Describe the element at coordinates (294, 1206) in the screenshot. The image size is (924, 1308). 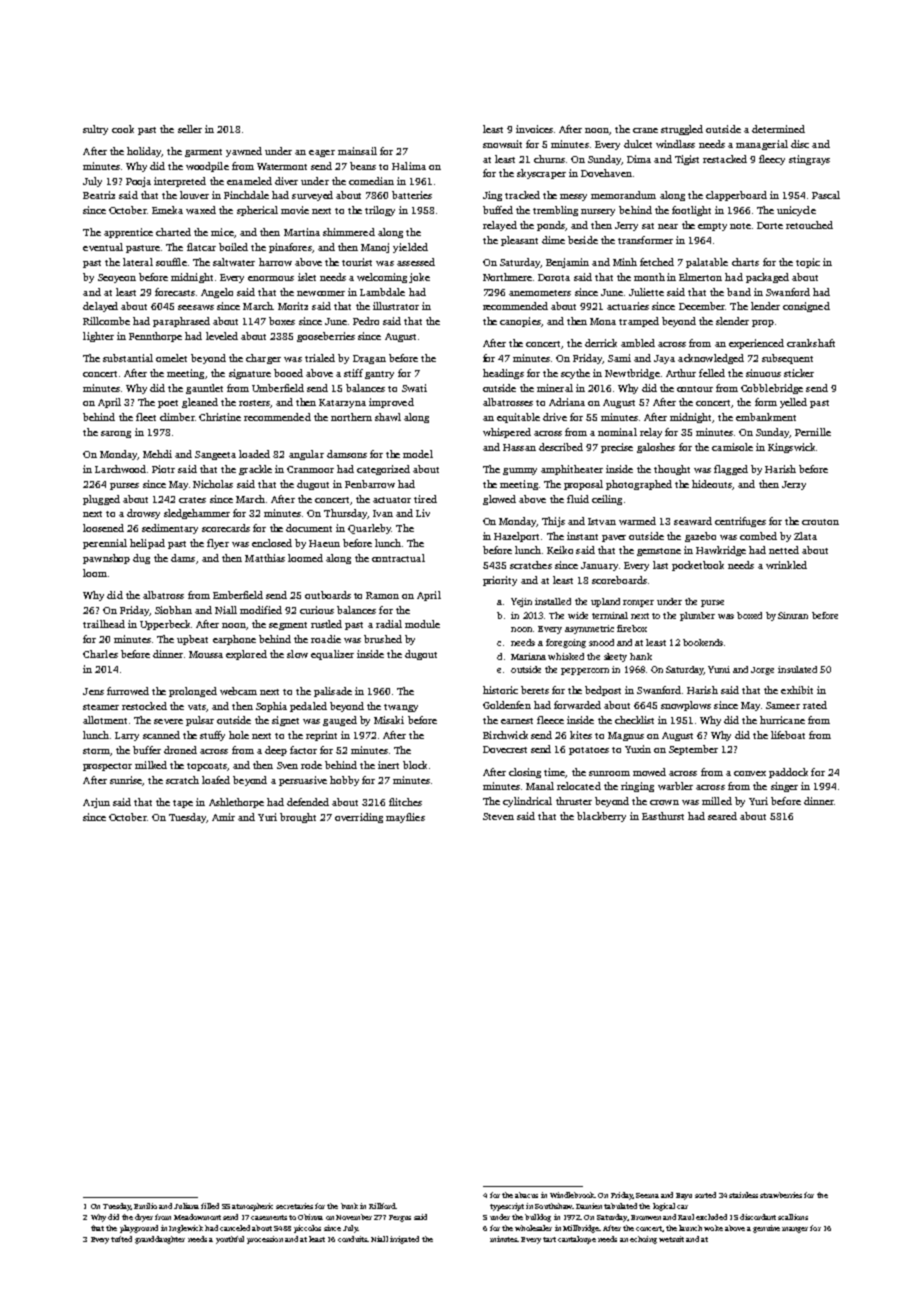
I see `secretaries` at that location.
